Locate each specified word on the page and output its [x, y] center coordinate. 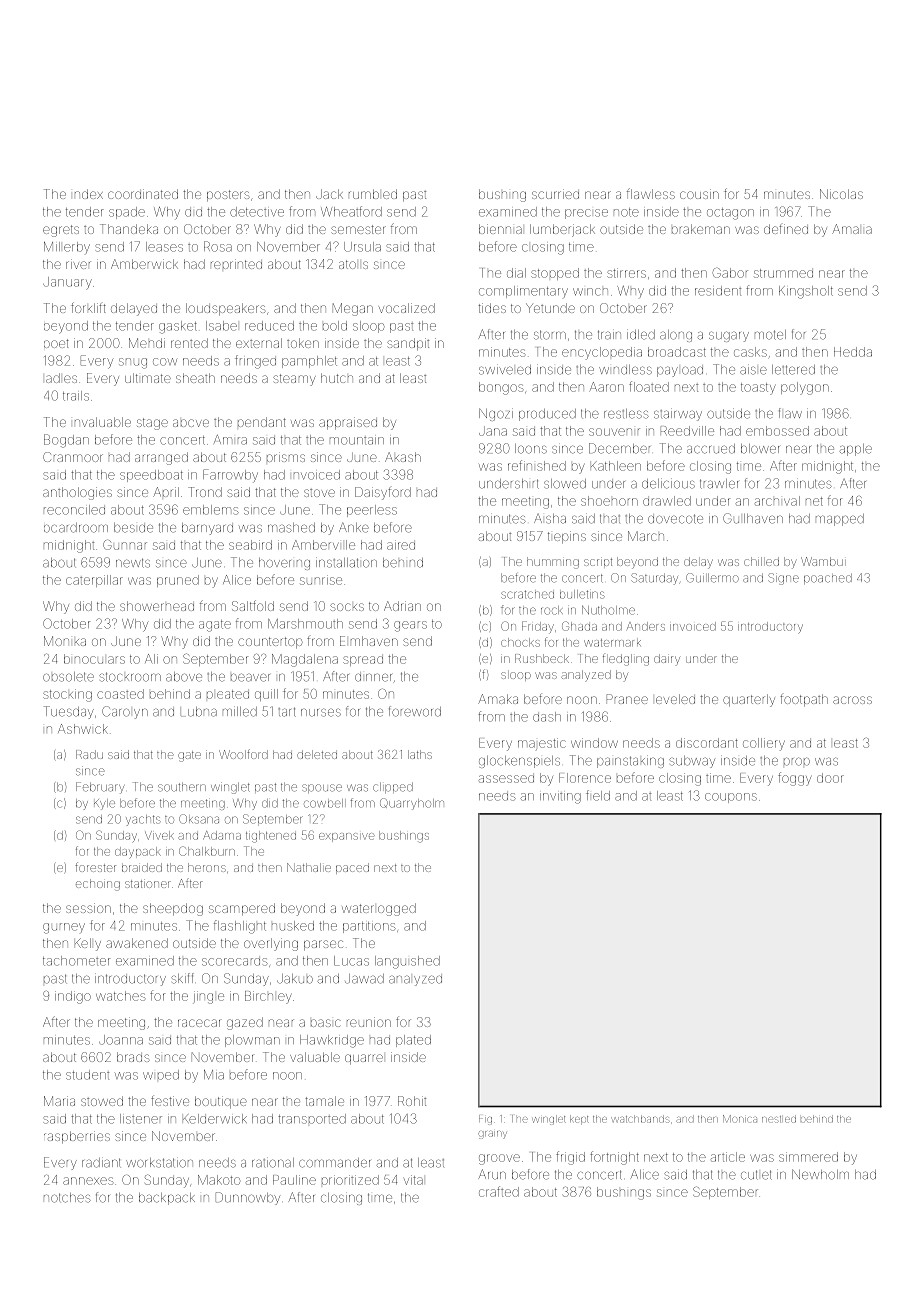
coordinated [143, 194]
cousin [699, 194]
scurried [555, 194]
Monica [740, 1119]
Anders [646, 626]
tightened [271, 837]
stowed [102, 1101]
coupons [731, 798]
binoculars [94, 659]
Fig [485, 1120]
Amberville [323, 545]
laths [420, 754]
